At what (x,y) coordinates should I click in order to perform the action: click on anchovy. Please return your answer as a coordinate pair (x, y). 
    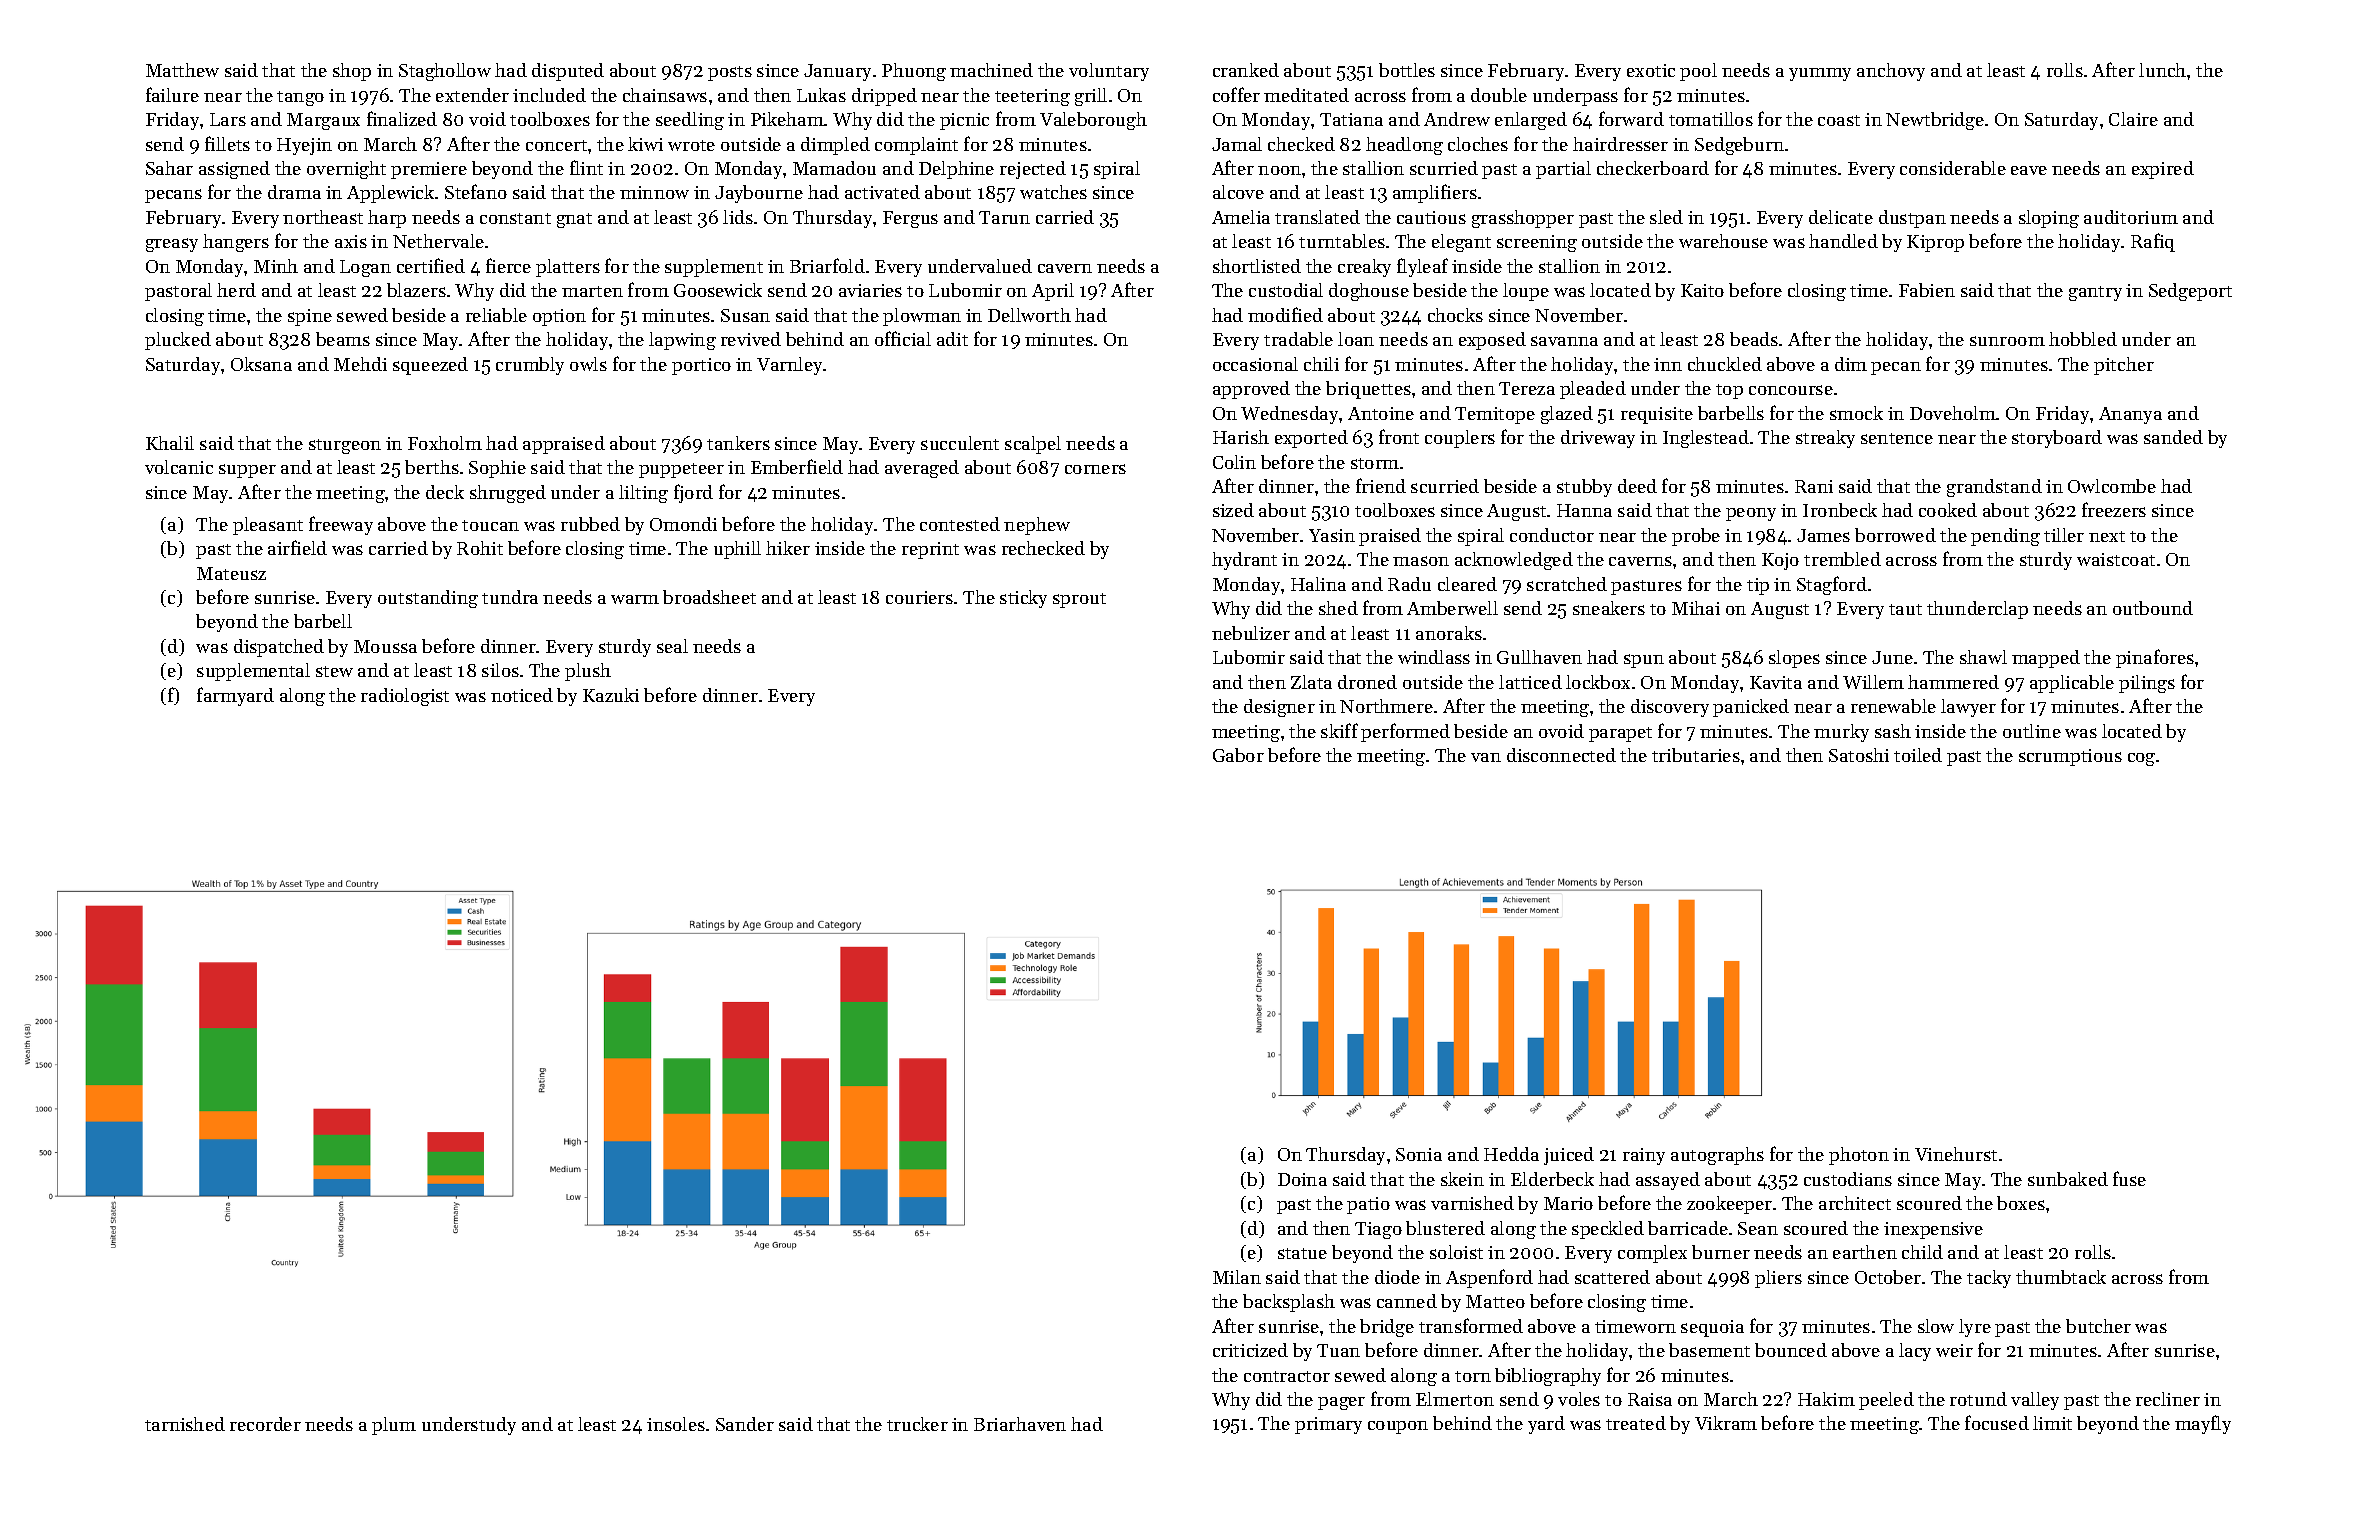
    Looking at the image, I should click on (1891, 72).
